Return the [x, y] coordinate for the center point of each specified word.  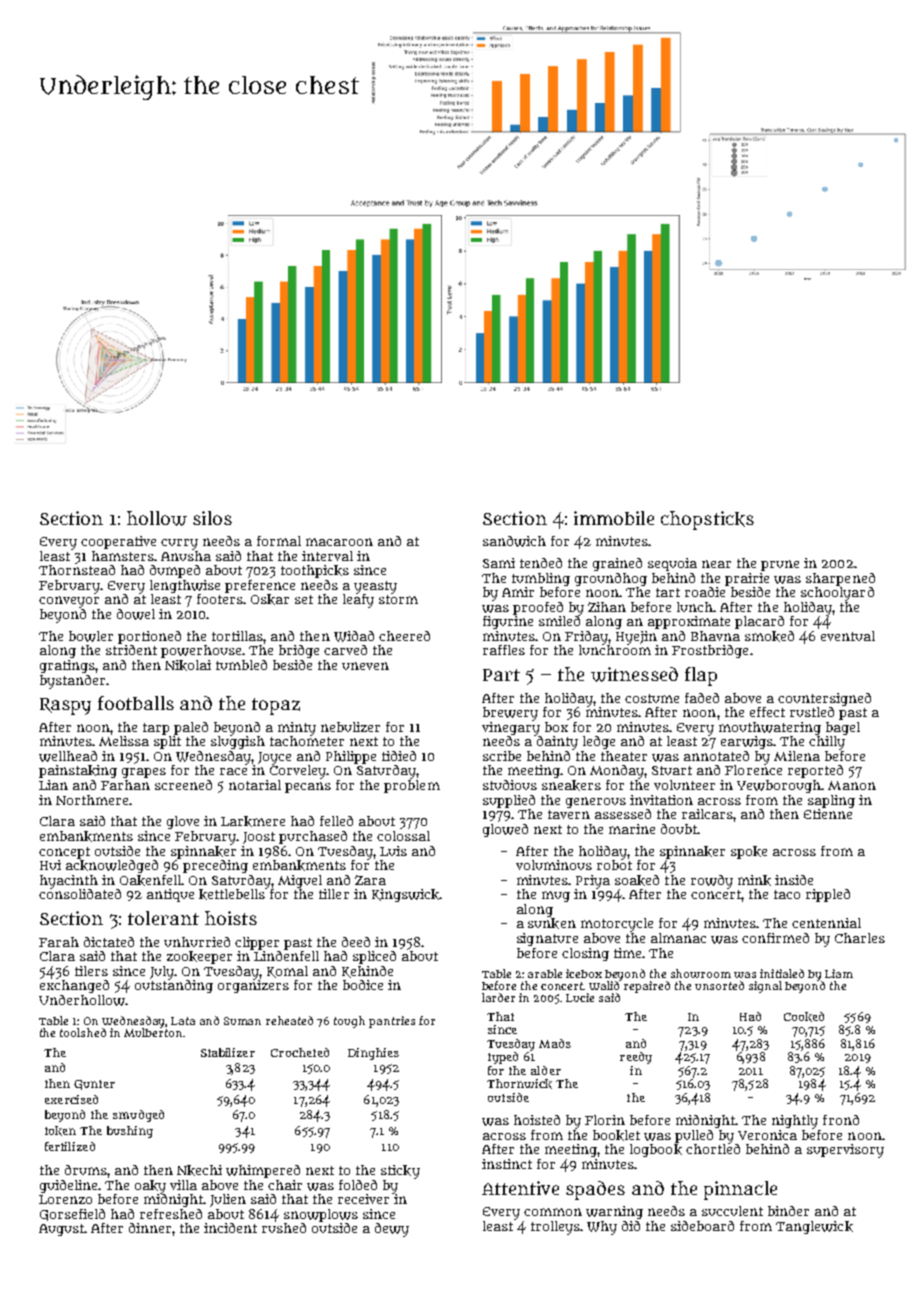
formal [279, 541]
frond [841, 1120]
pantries [392, 1022]
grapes [144, 773]
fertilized [70, 1146]
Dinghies [373, 1054]
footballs [136, 703]
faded [702, 698]
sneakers [571, 785]
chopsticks [707, 520]
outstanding [174, 986]
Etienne [828, 814]
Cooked [804, 1017]
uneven [365, 666]
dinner [150, 1228]
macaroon [339, 542]
